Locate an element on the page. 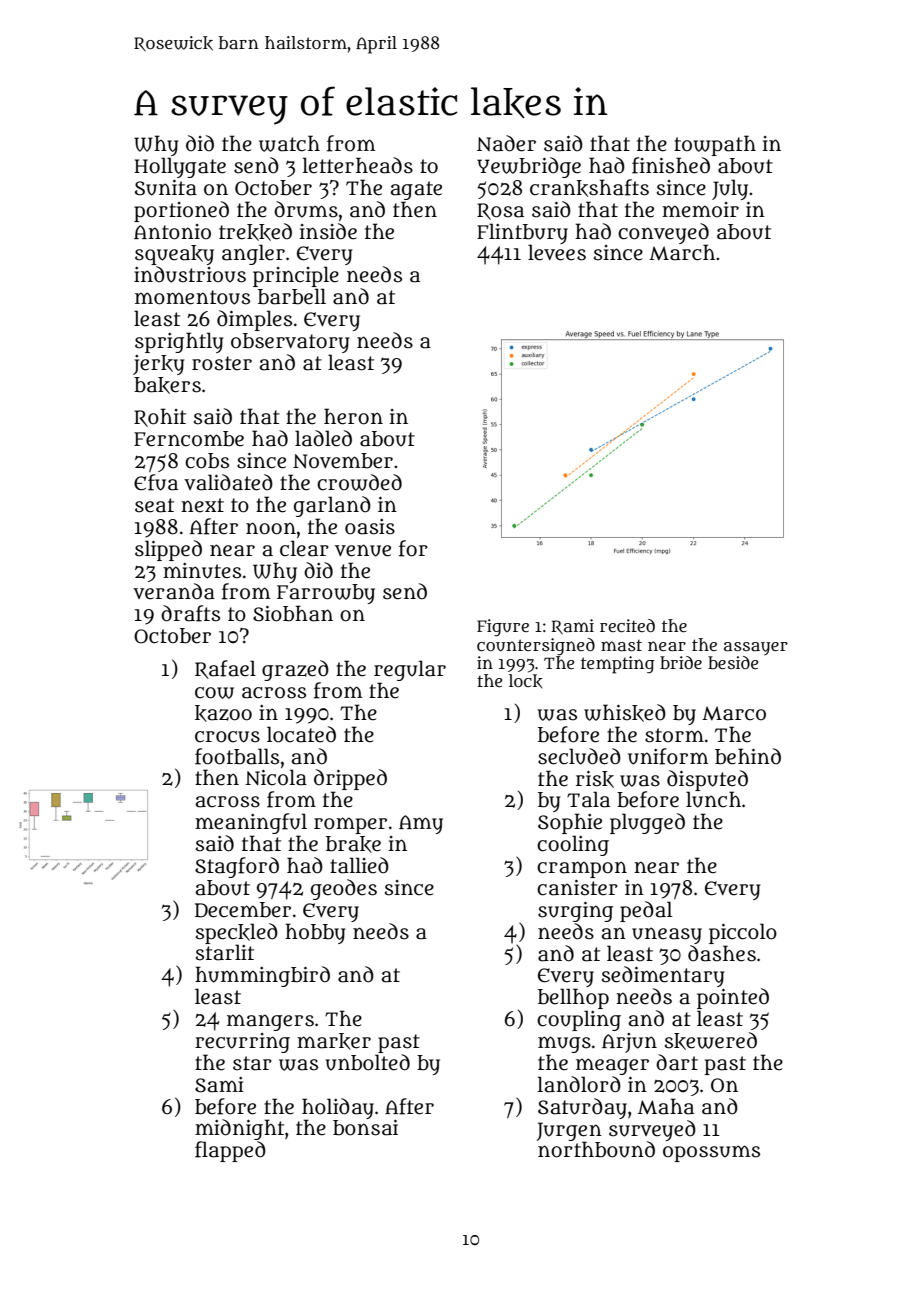 This image has width=924, height=1314. Hollygate is located at coordinates (180, 167).
